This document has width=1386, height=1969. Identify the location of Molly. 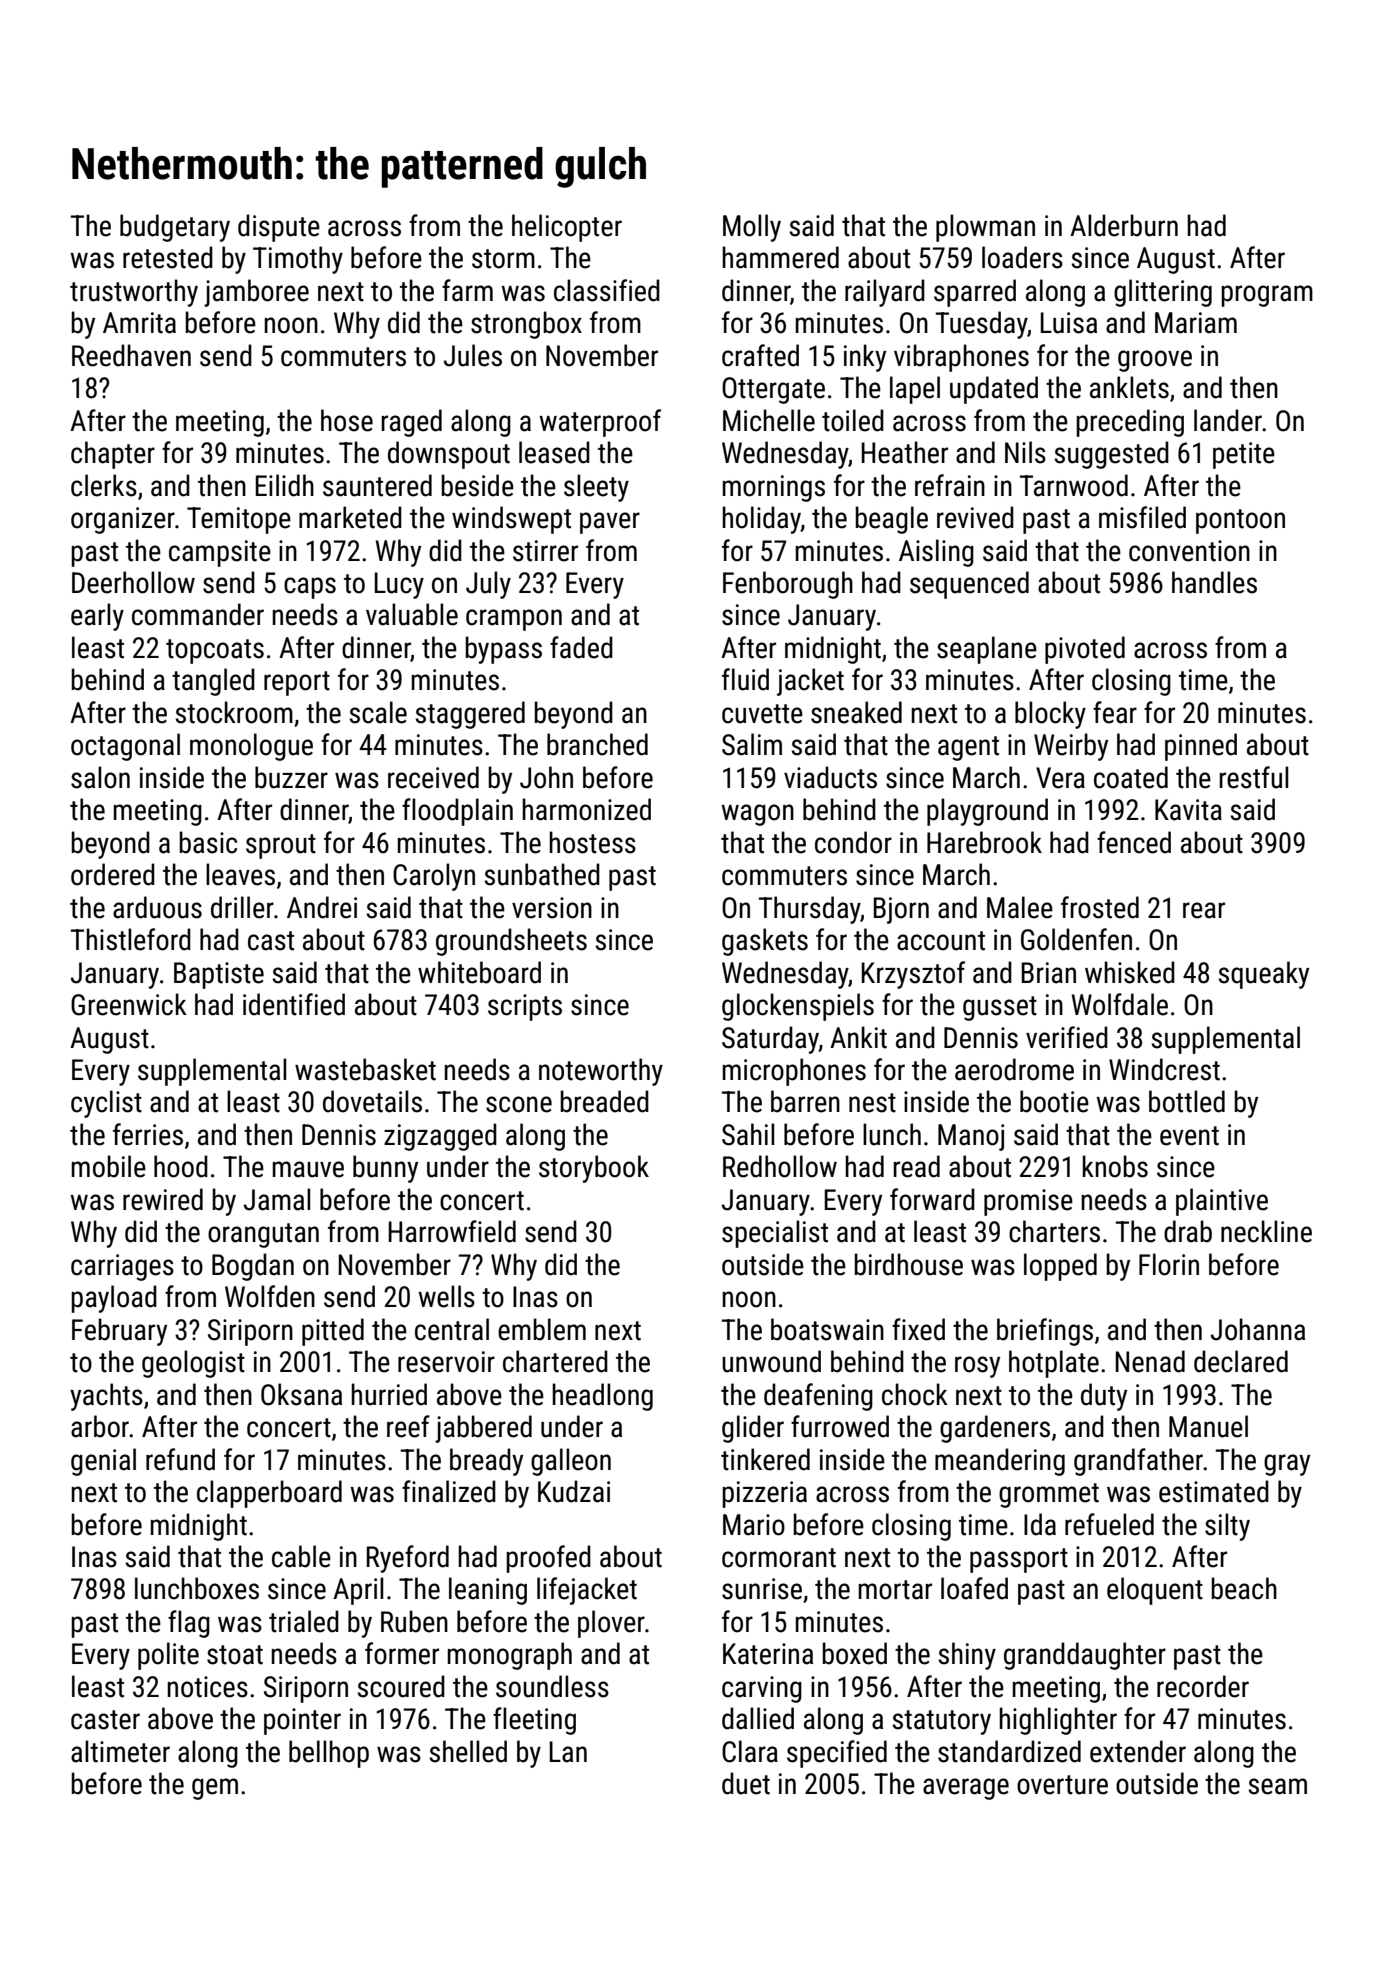
(752, 228).
